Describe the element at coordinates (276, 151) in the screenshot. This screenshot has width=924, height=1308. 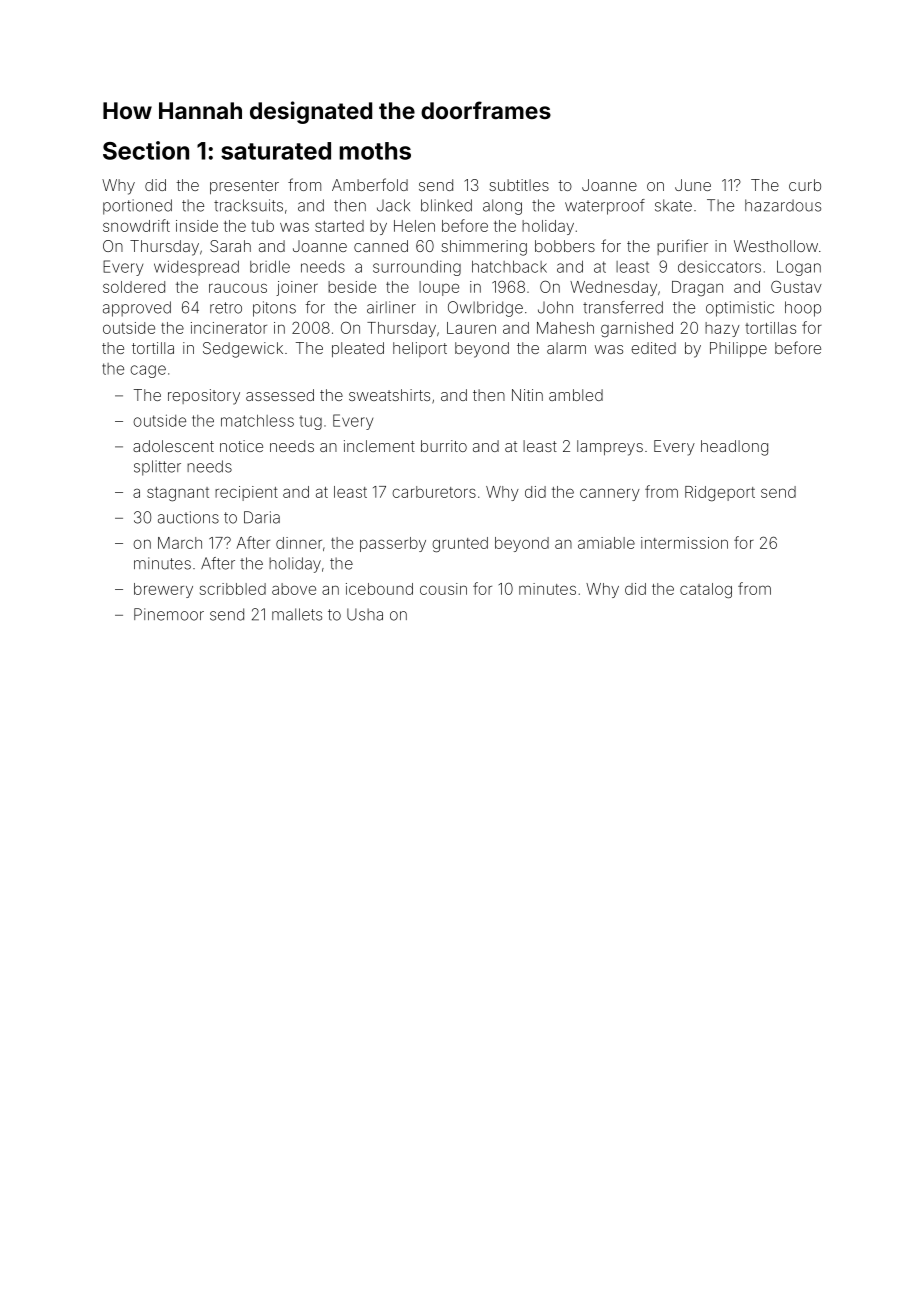
I see `saturated` at that location.
